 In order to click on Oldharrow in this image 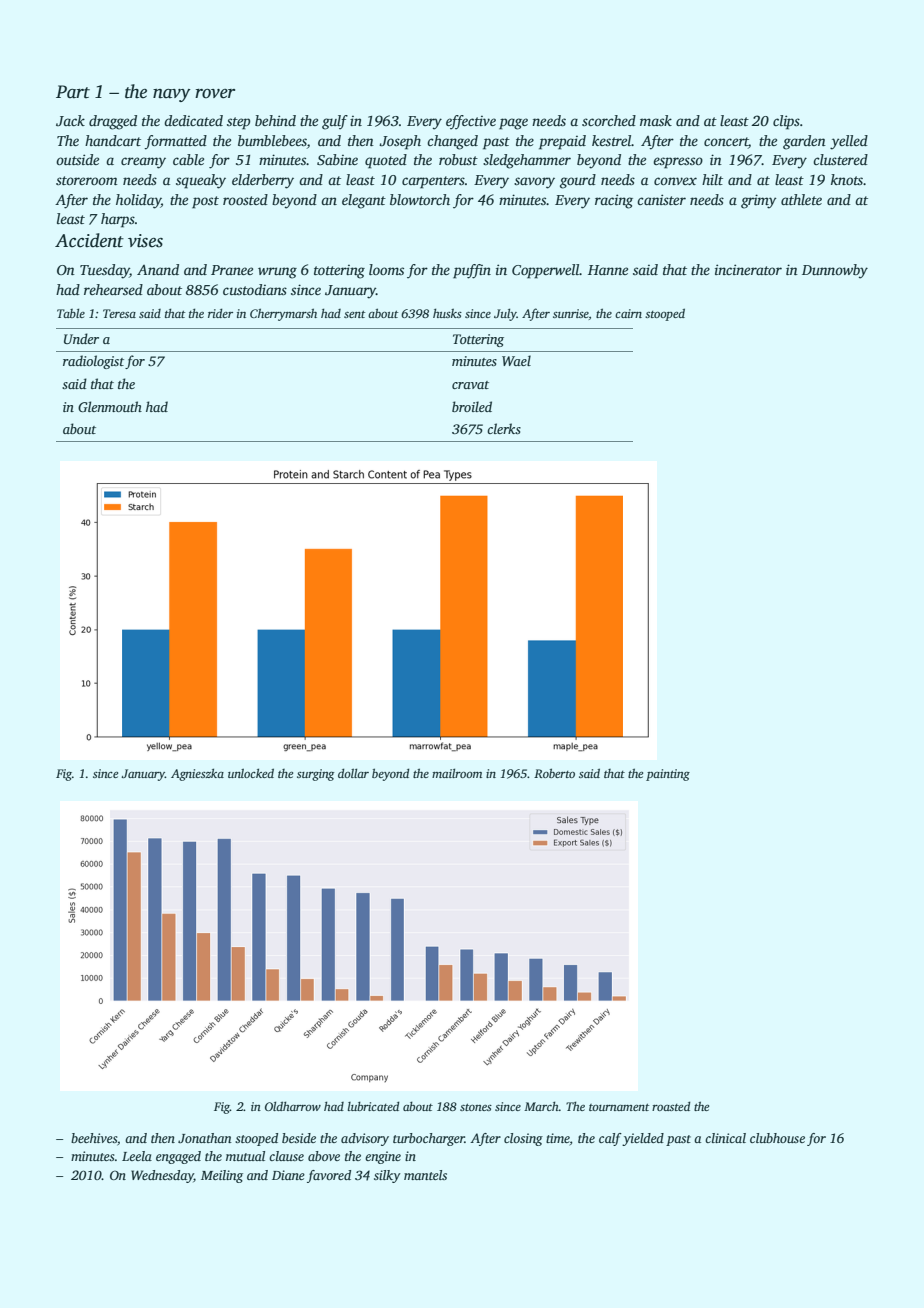, I will do `click(293, 1106)`.
